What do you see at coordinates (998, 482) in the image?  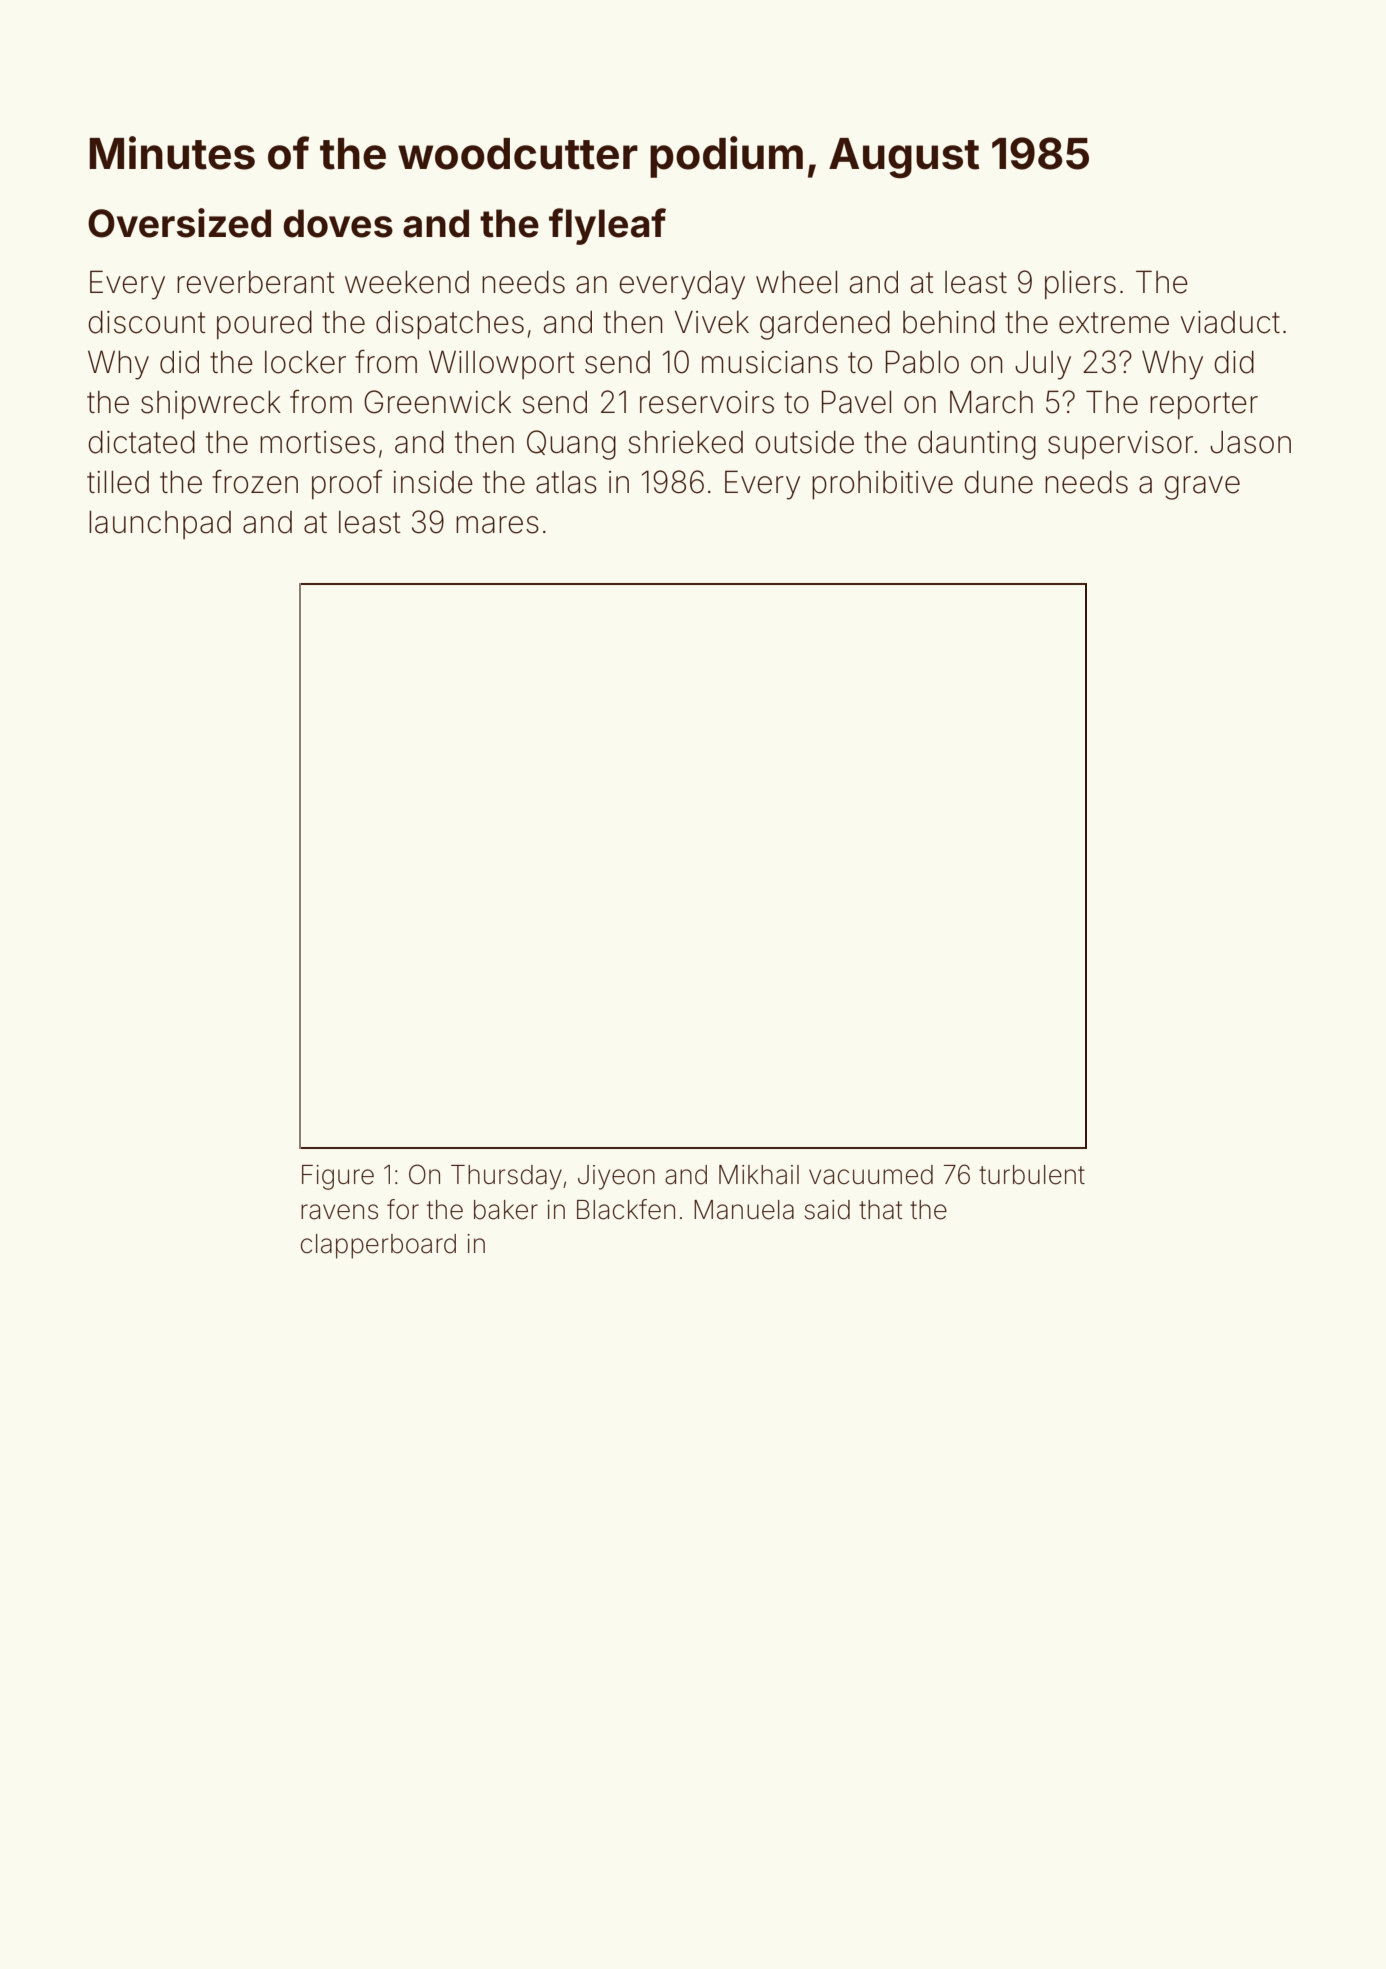 I see `dune` at bounding box center [998, 482].
